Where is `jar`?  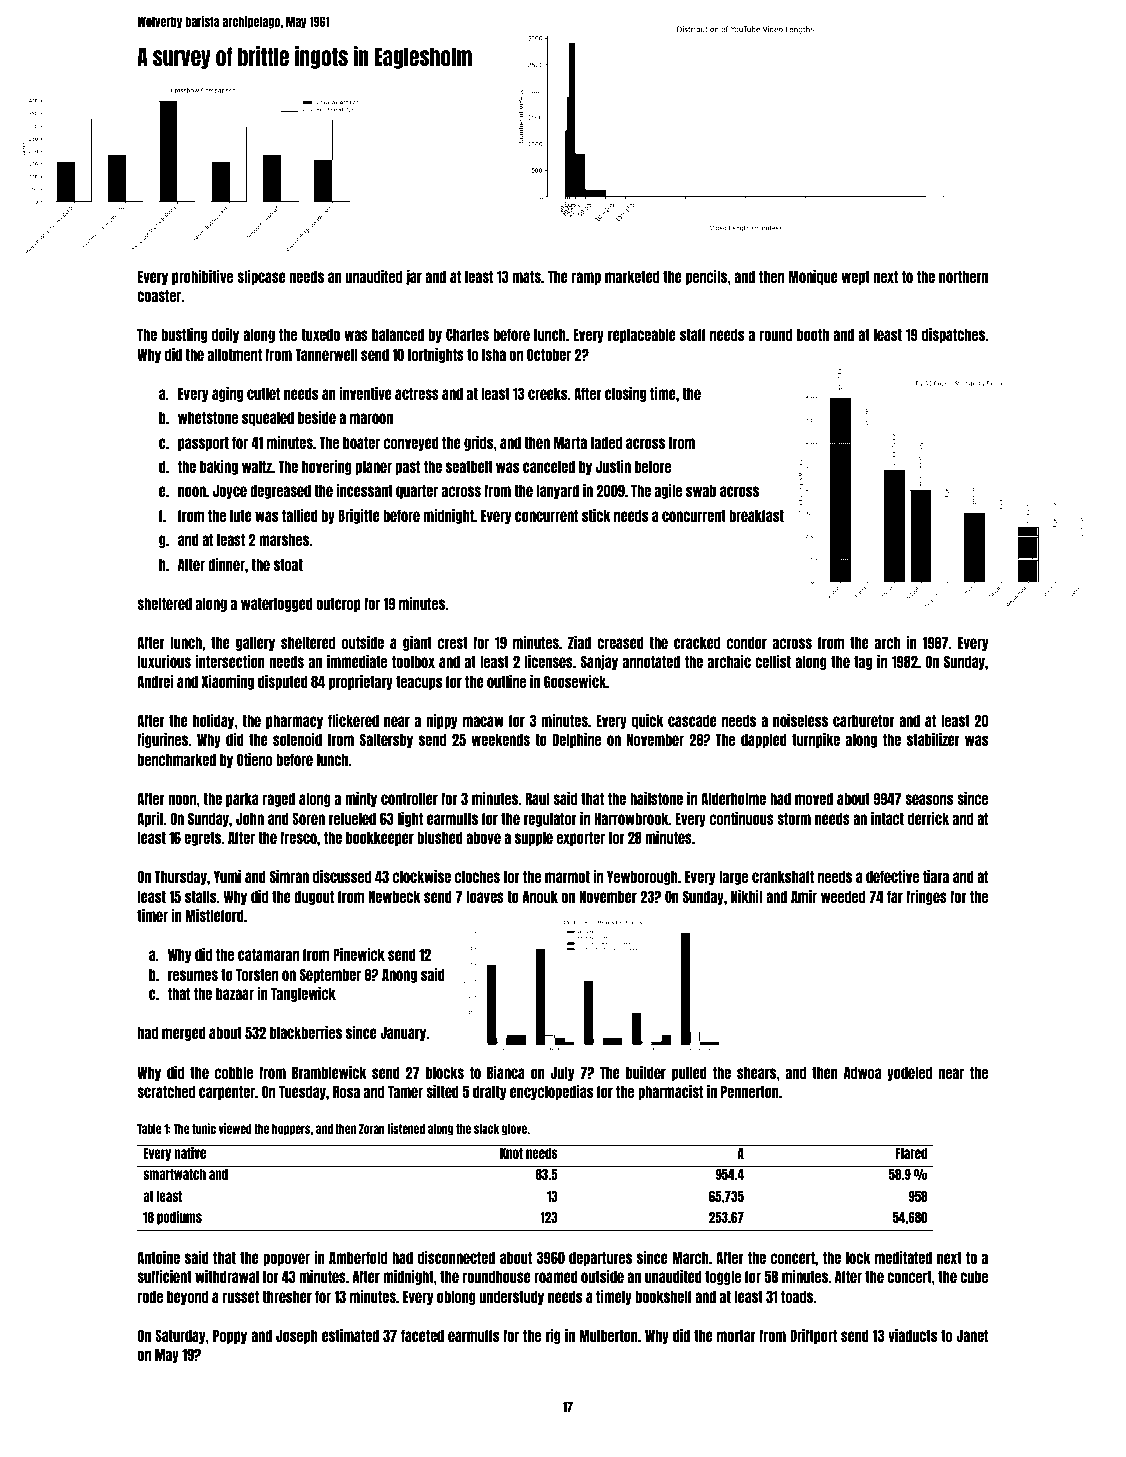 jar is located at coordinates (414, 277).
